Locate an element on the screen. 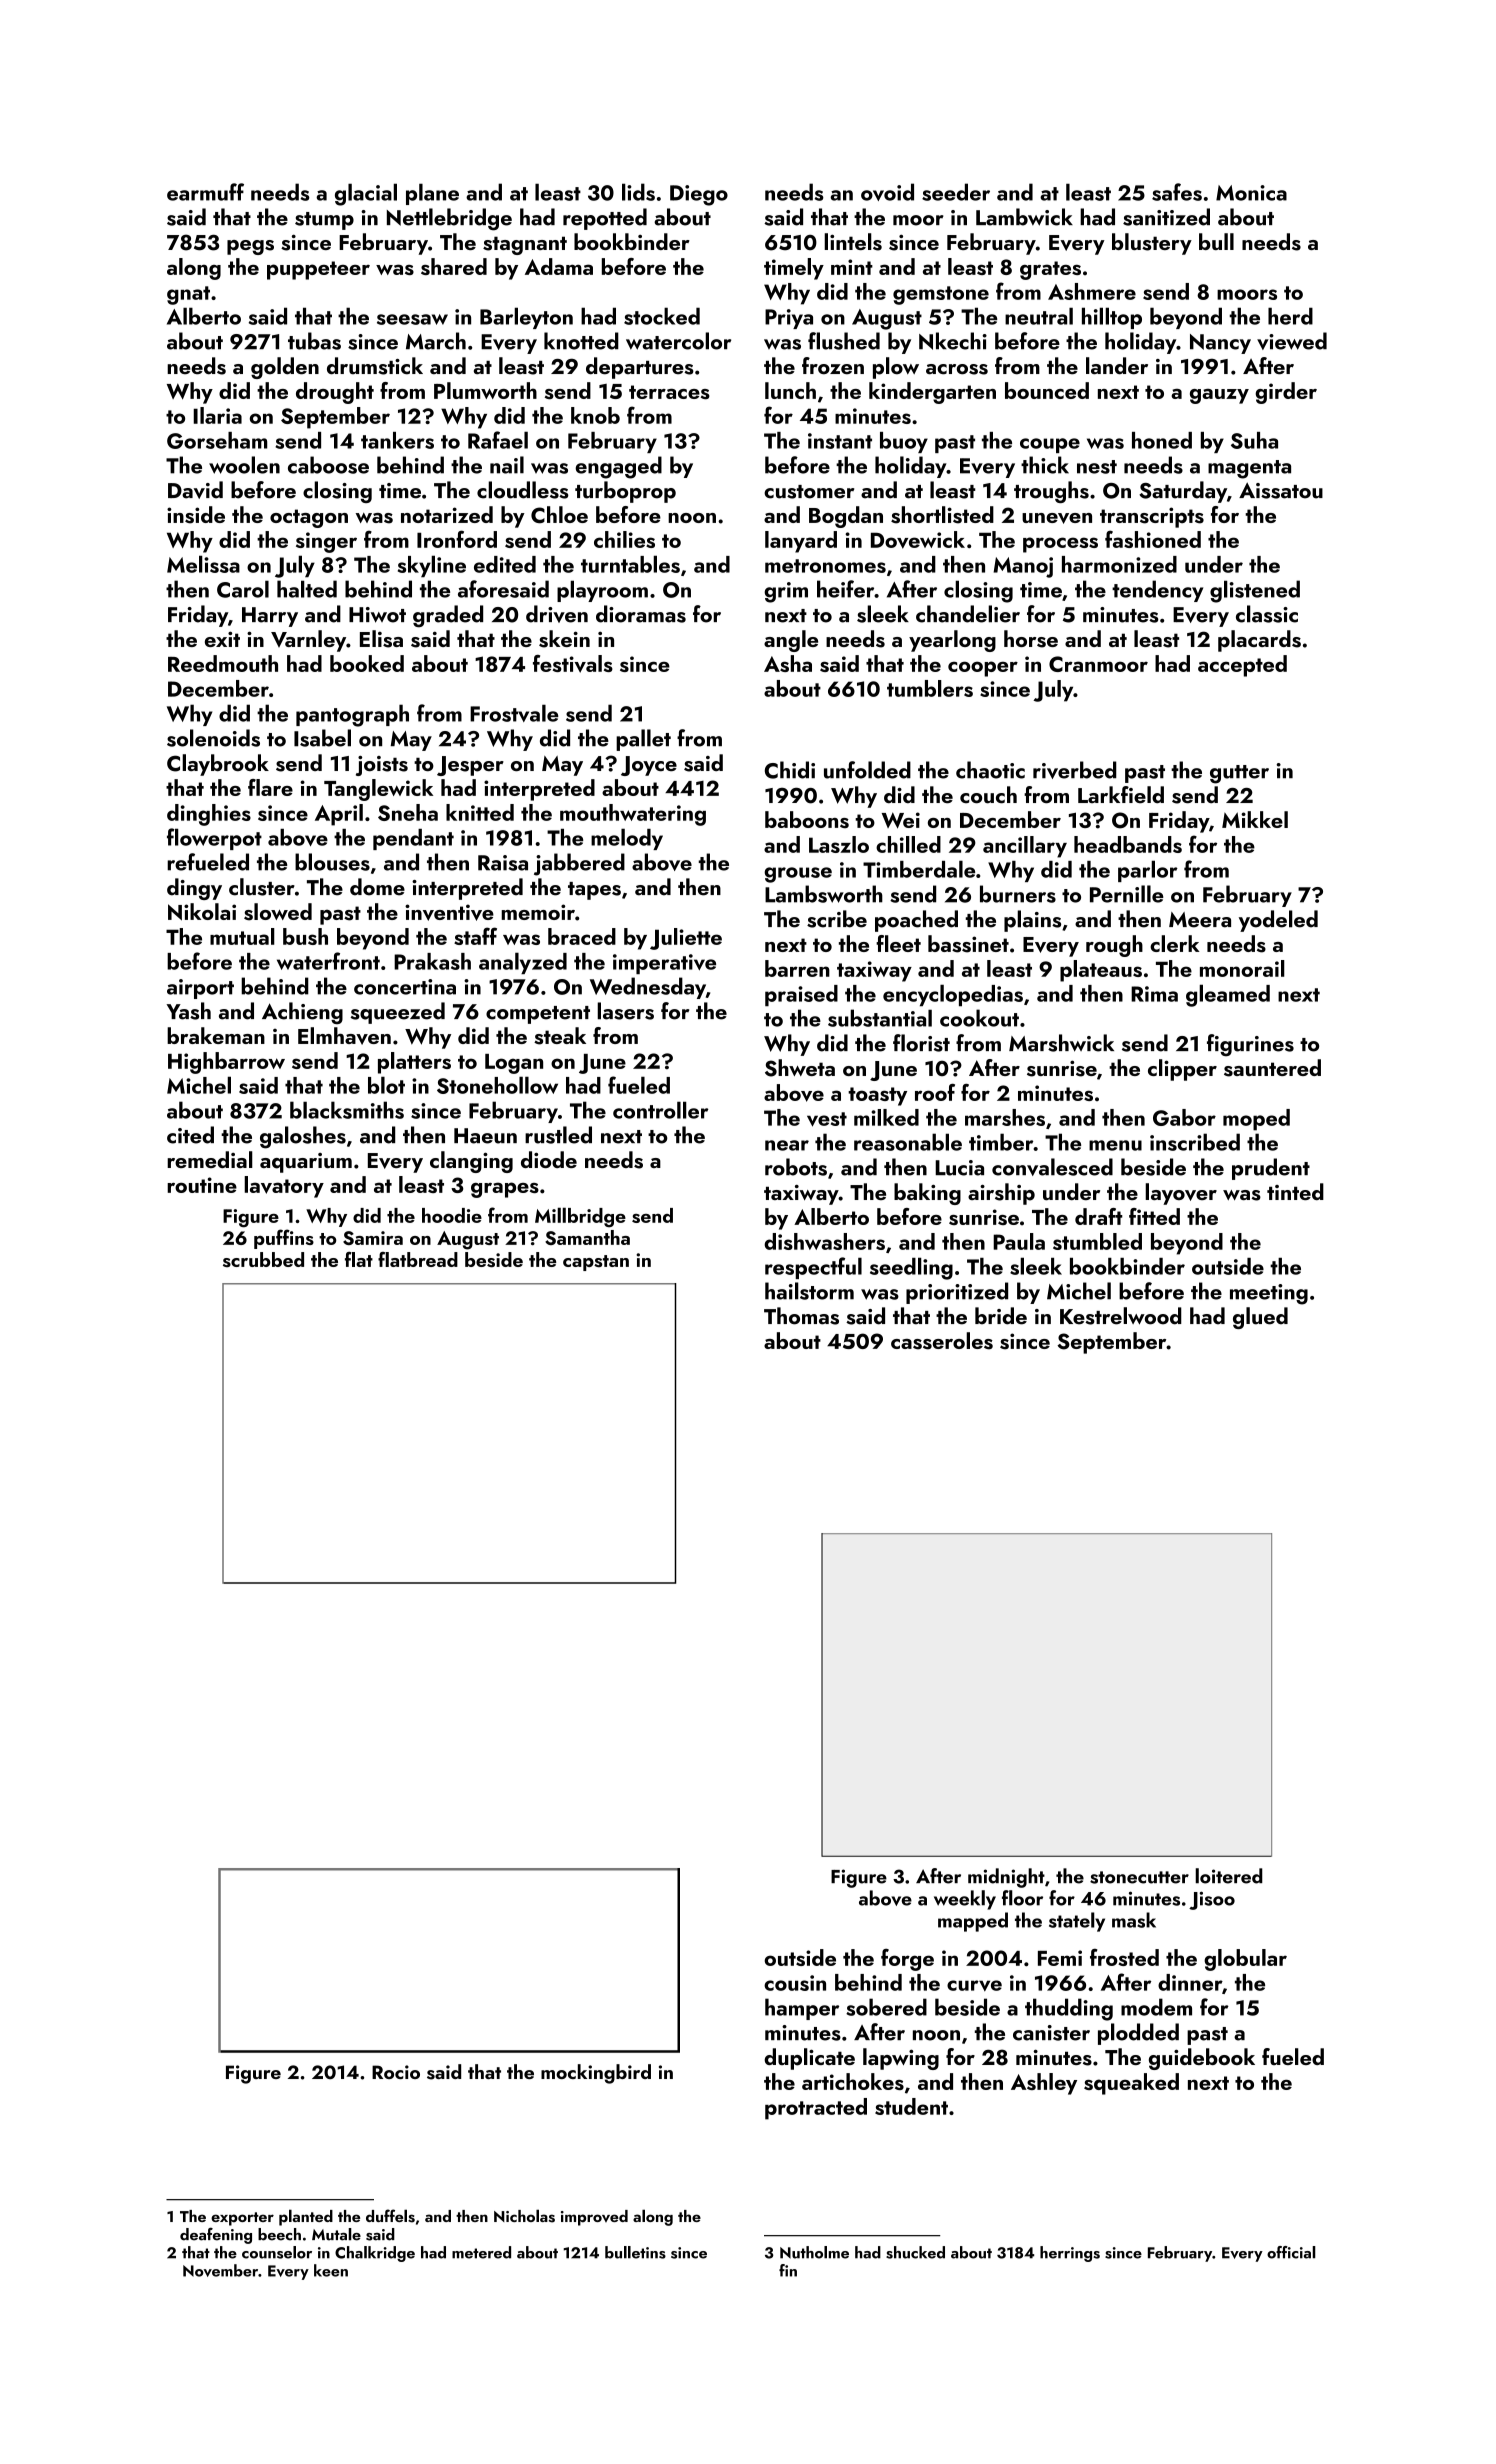 This screenshot has width=1496, height=2464. golden is located at coordinates (285, 368).
